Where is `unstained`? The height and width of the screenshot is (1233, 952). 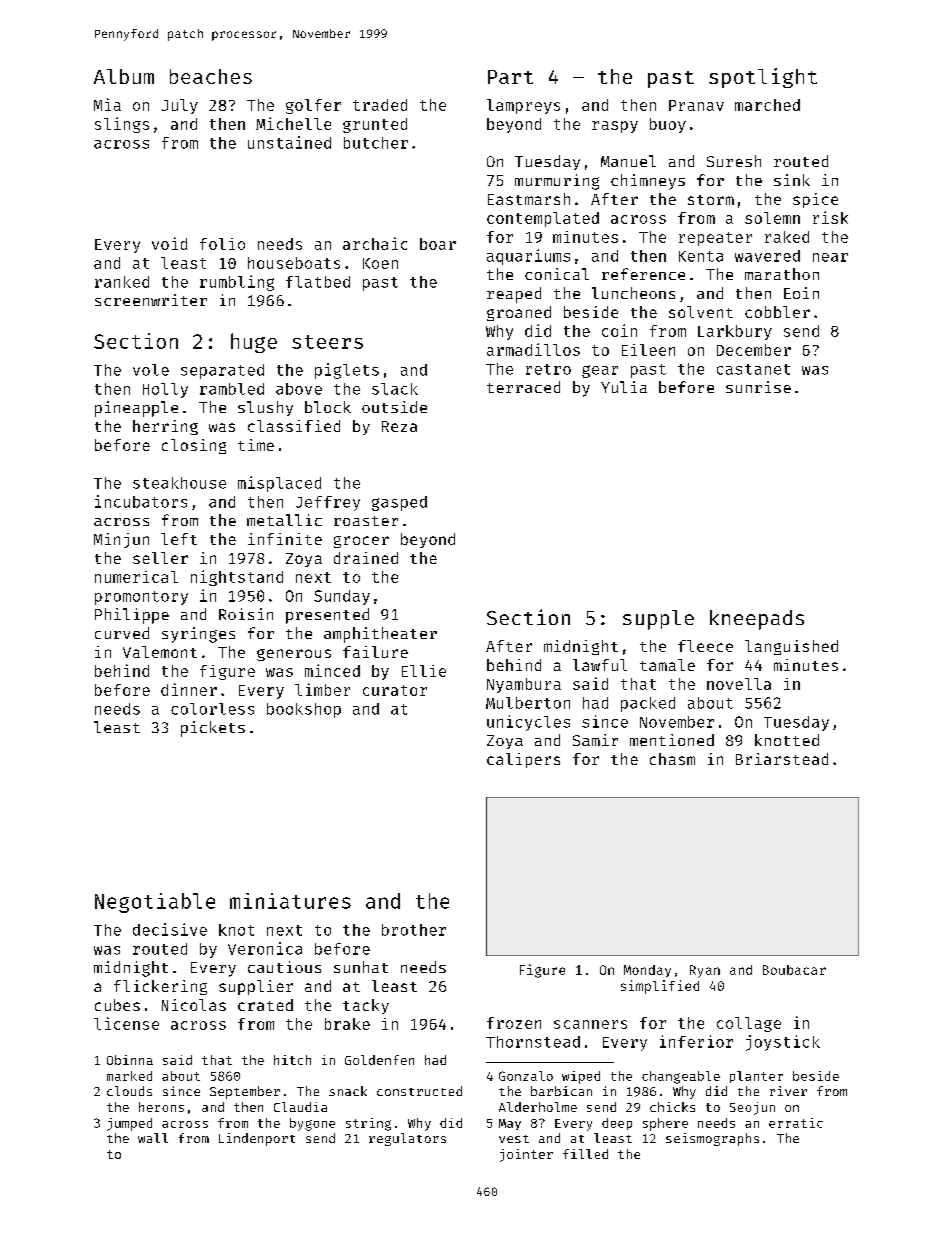 unstained is located at coordinates (289, 142).
